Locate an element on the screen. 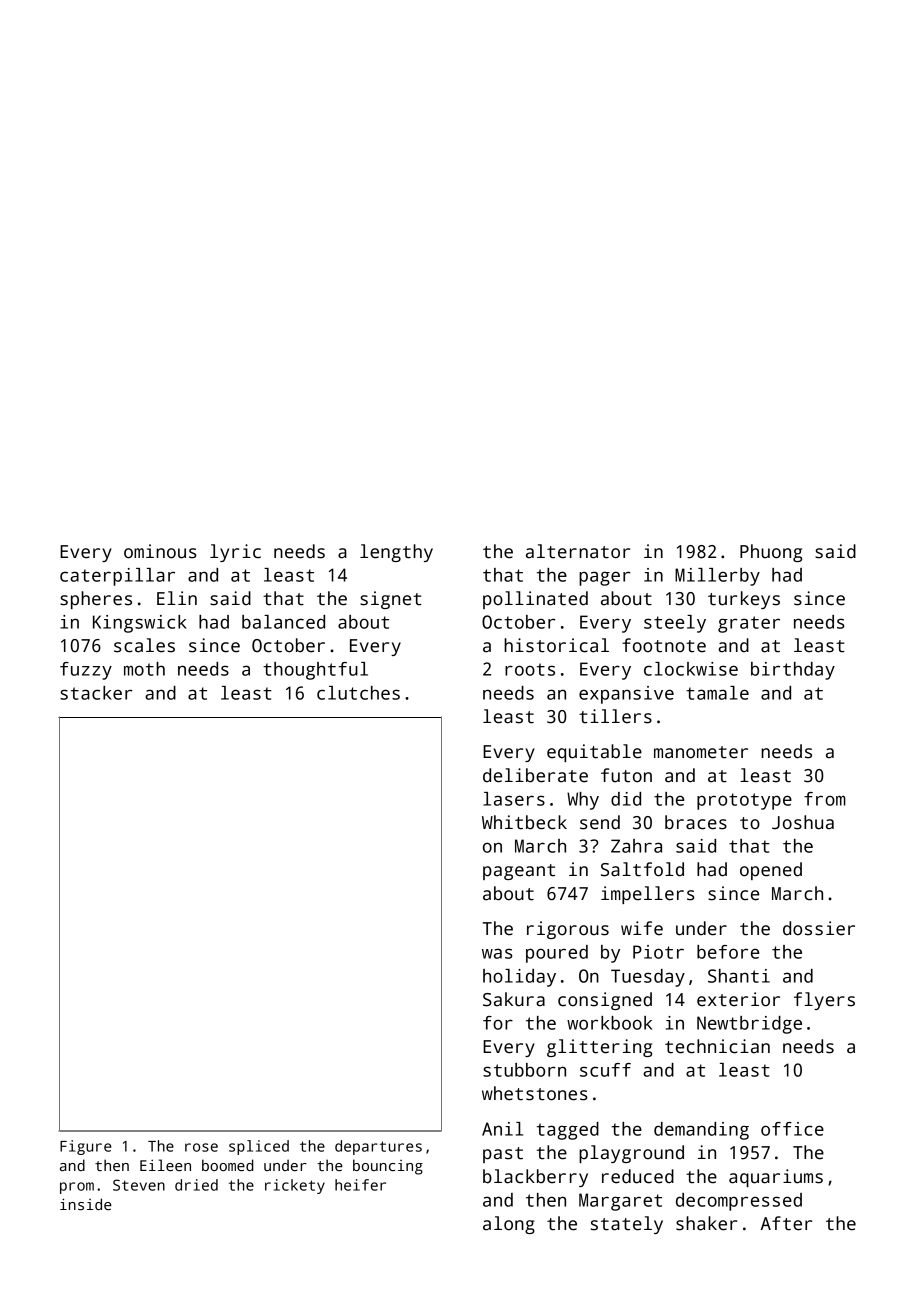 This screenshot has width=924, height=1308. aquariums is located at coordinates (776, 1178).
